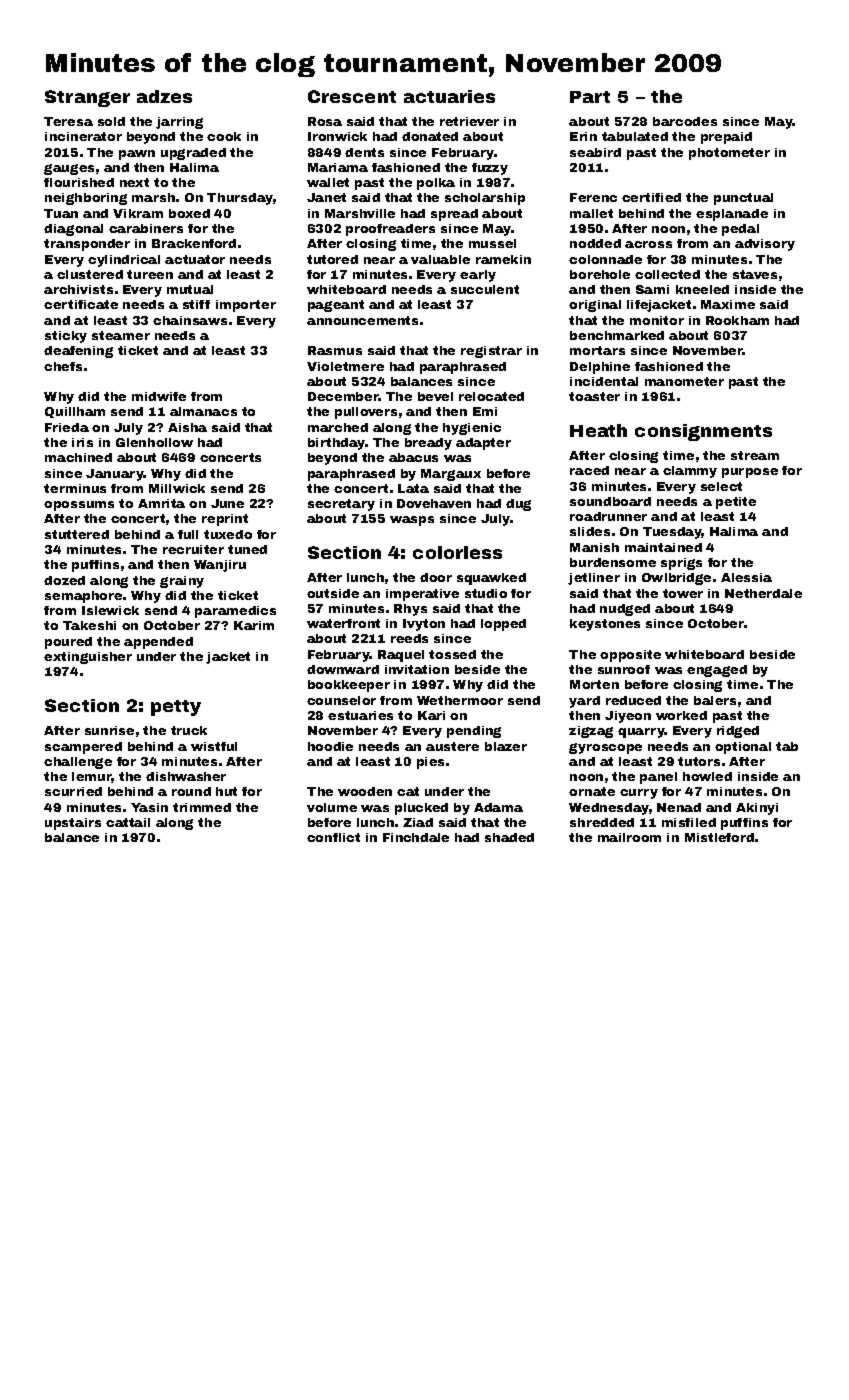 The width and height of the screenshot is (849, 1400). Describe the element at coordinates (128, 822) in the screenshot. I see `cattail` at that location.
